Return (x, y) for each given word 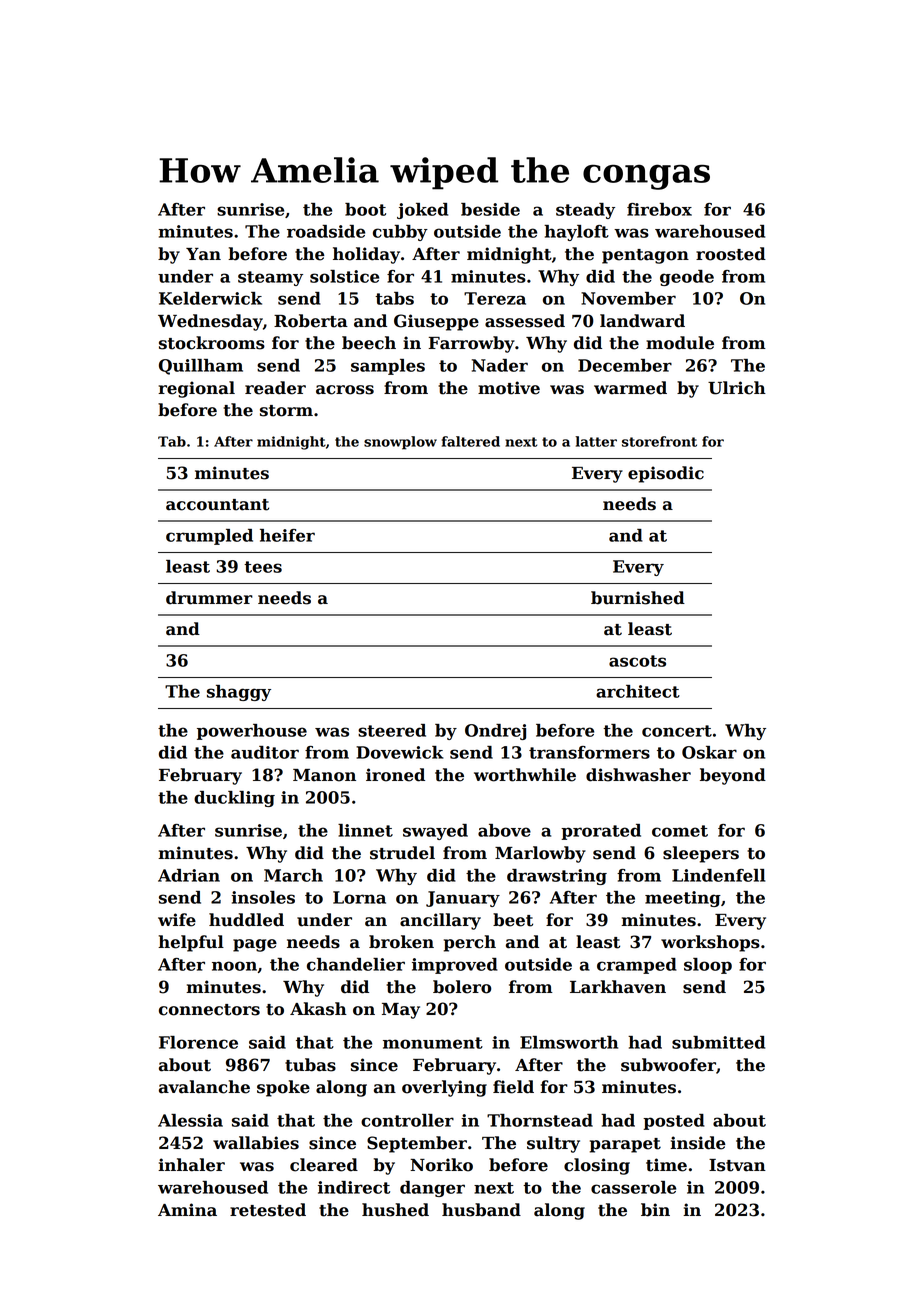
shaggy (239, 693)
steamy (270, 278)
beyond (733, 776)
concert (677, 731)
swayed (435, 832)
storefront (659, 441)
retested (268, 1210)
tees (263, 567)
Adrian (189, 875)
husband (481, 1210)
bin (655, 1210)
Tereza (495, 298)
